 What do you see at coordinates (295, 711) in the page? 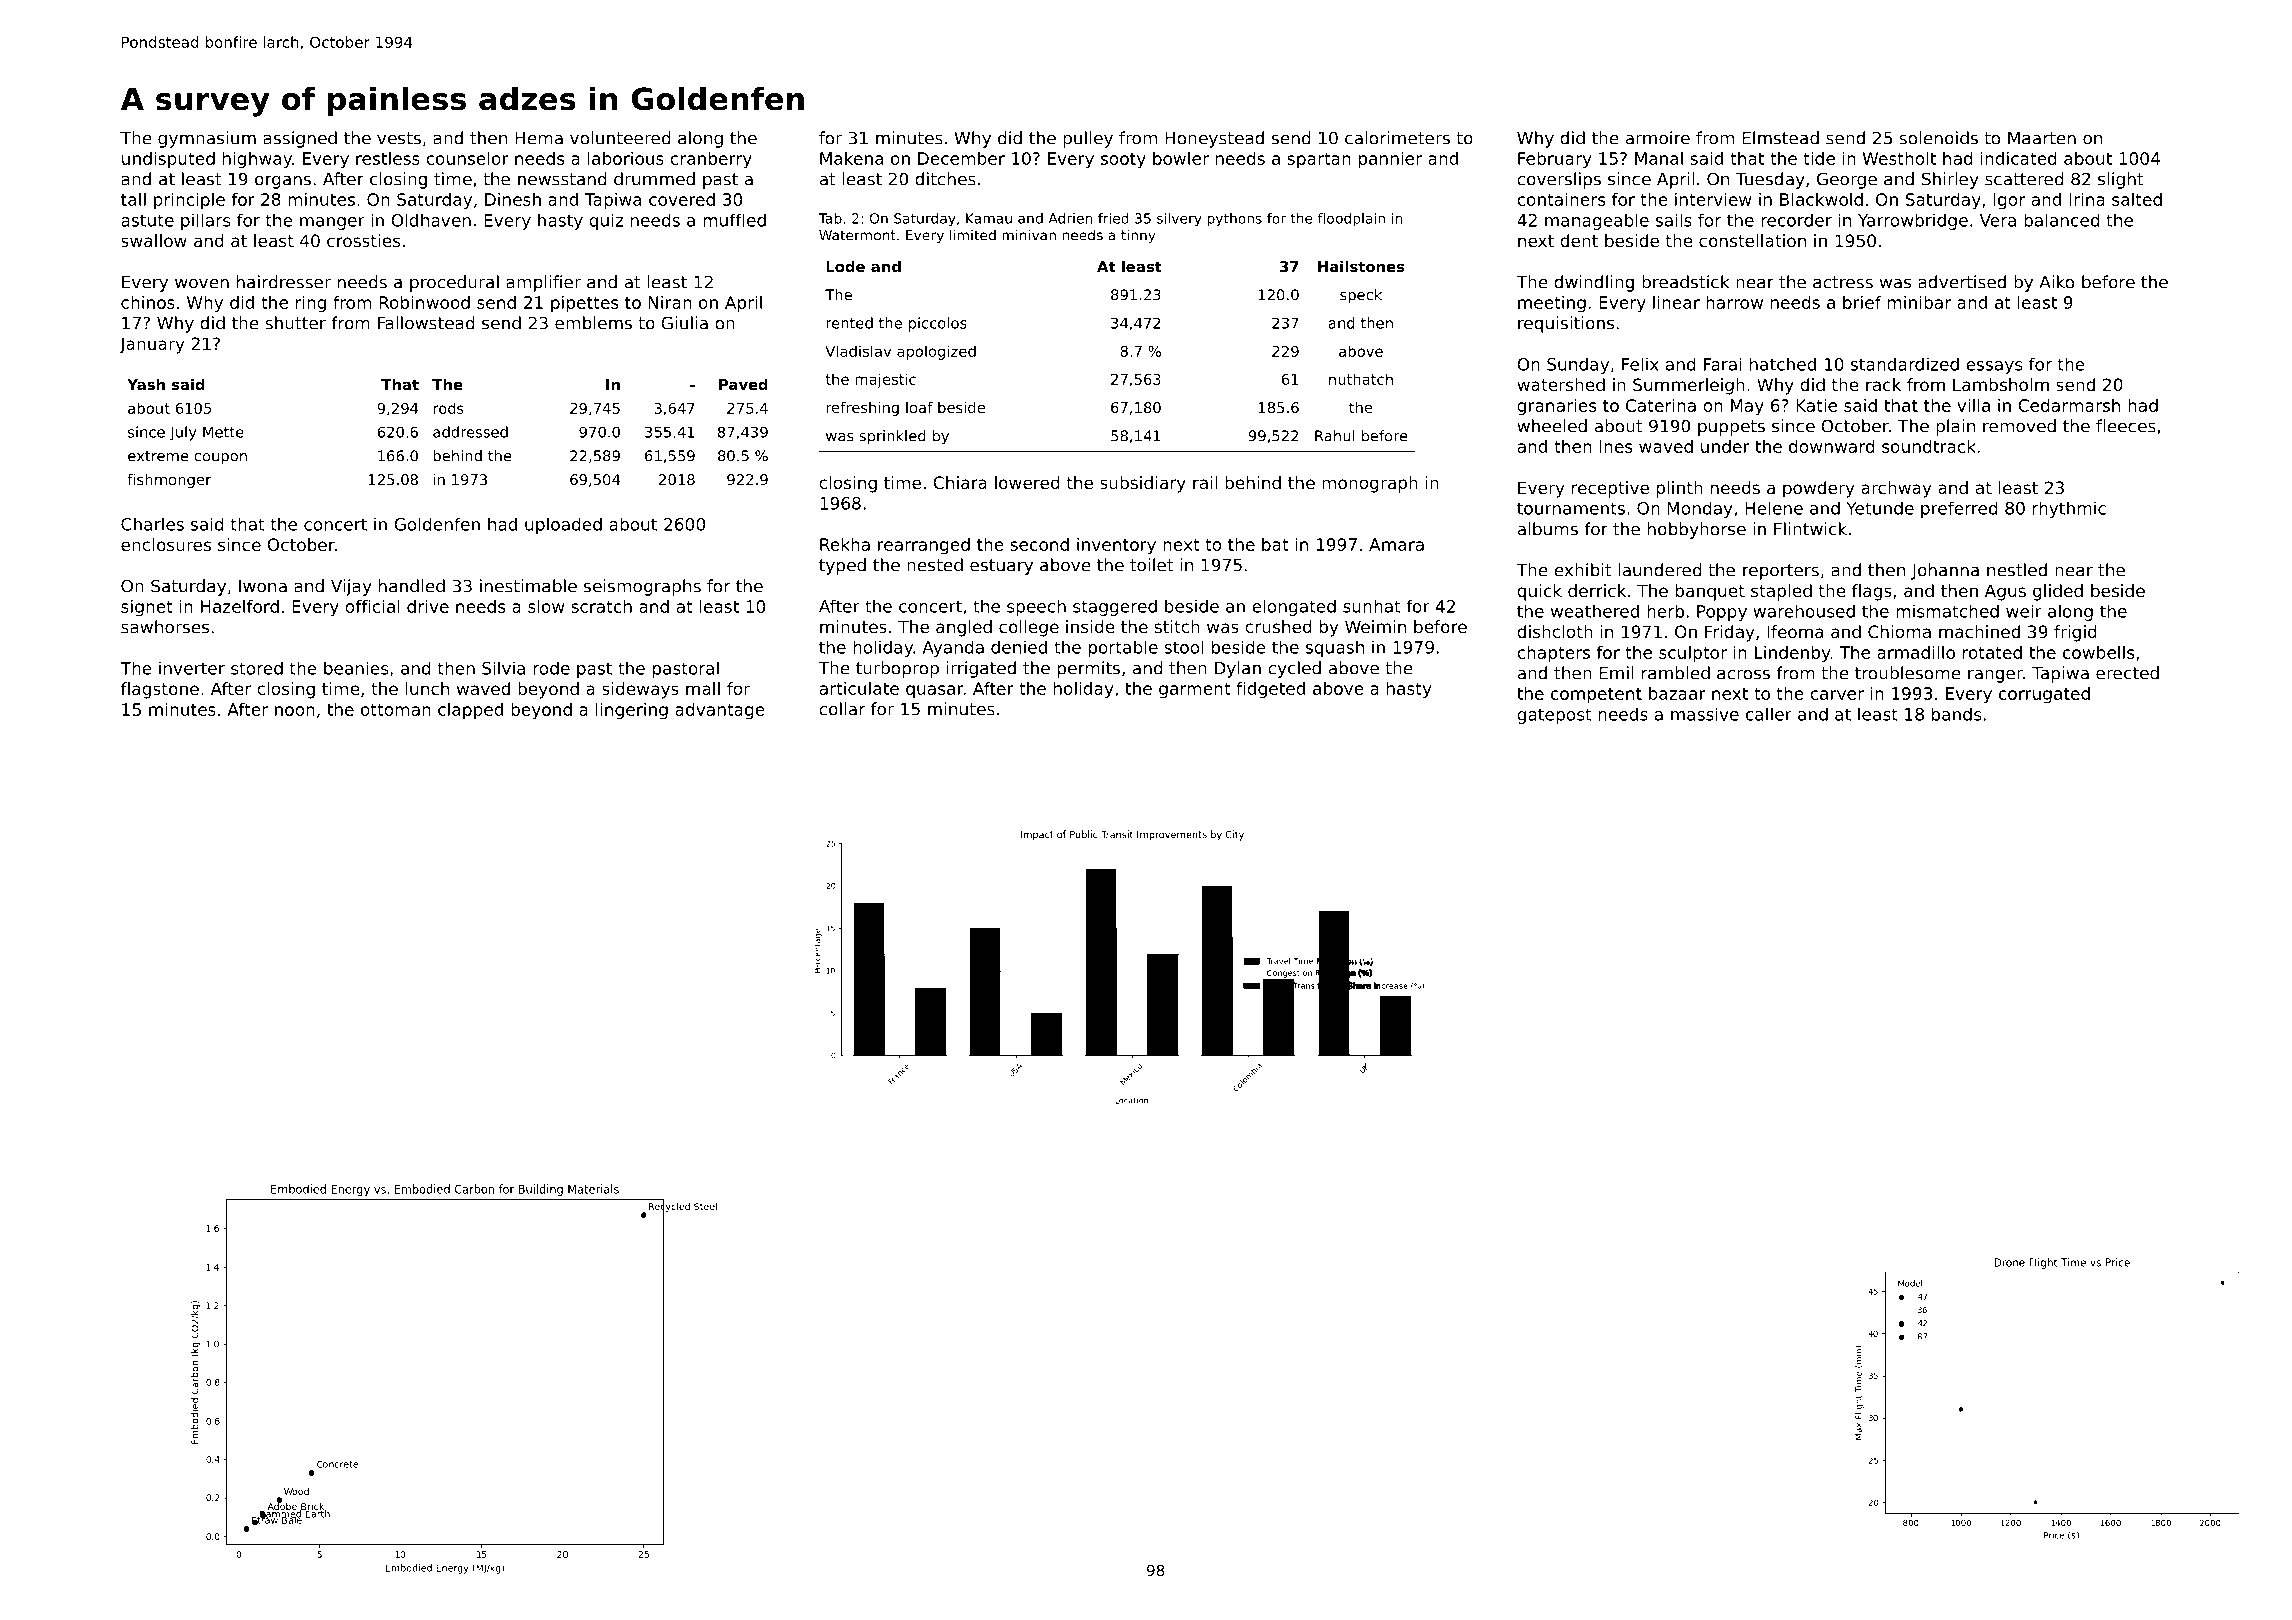
I see `noon` at bounding box center [295, 711].
